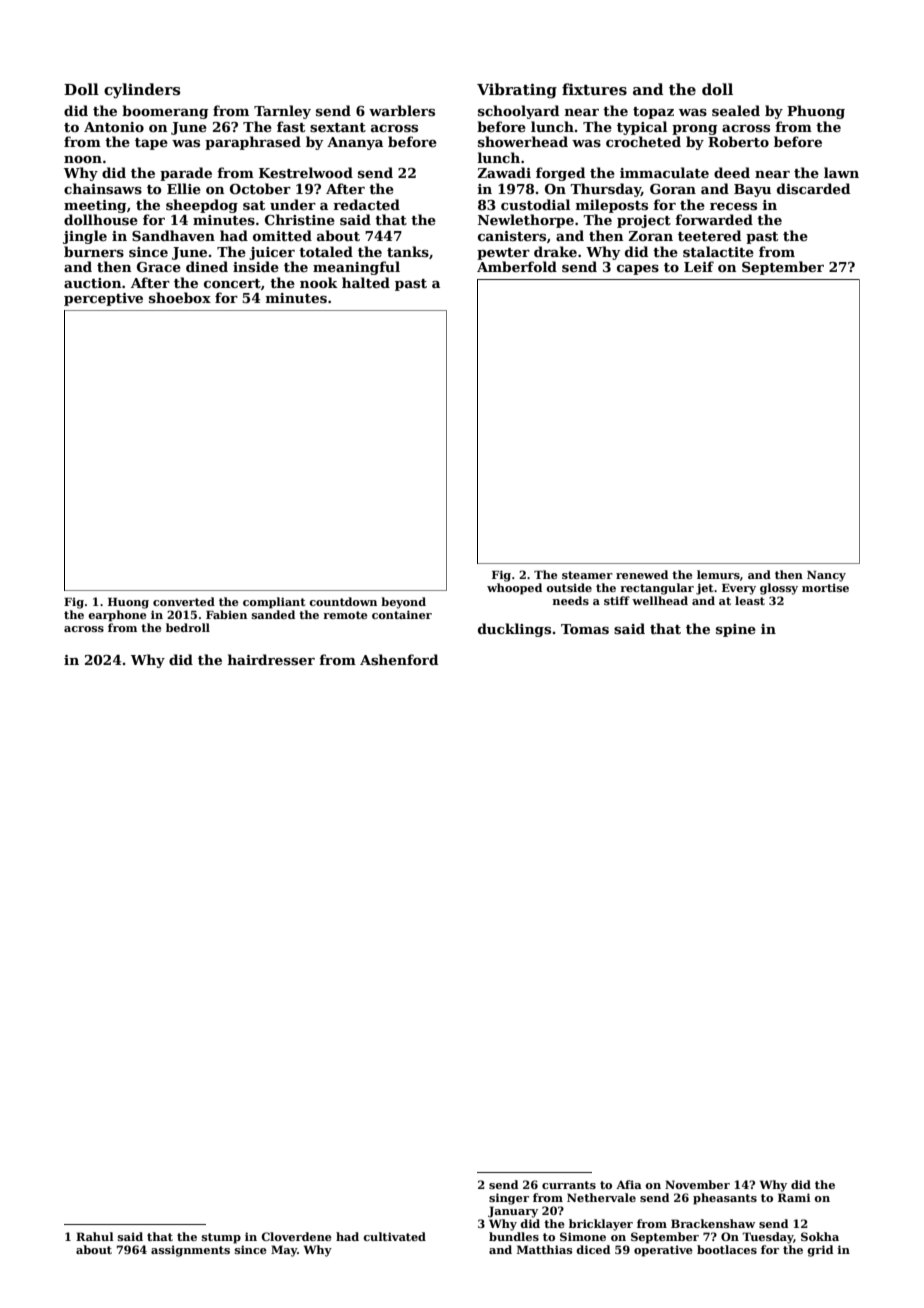 This screenshot has width=924, height=1308. What do you see at coordinates (594, 89) in the screenshot?
I see `fixtures` at bounding box center [594, 89].
